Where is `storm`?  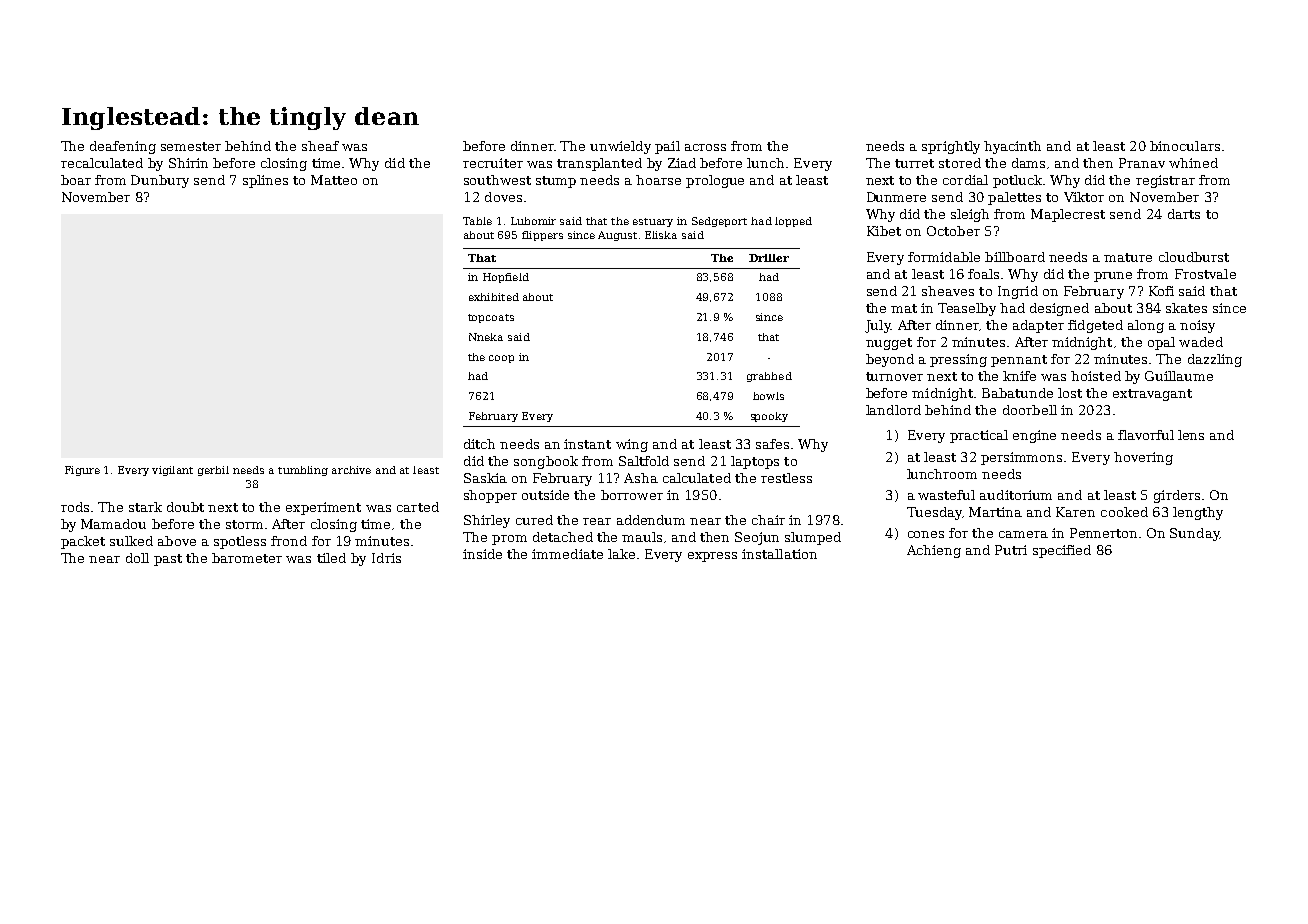 storm is located at coordinates (244, 524).
